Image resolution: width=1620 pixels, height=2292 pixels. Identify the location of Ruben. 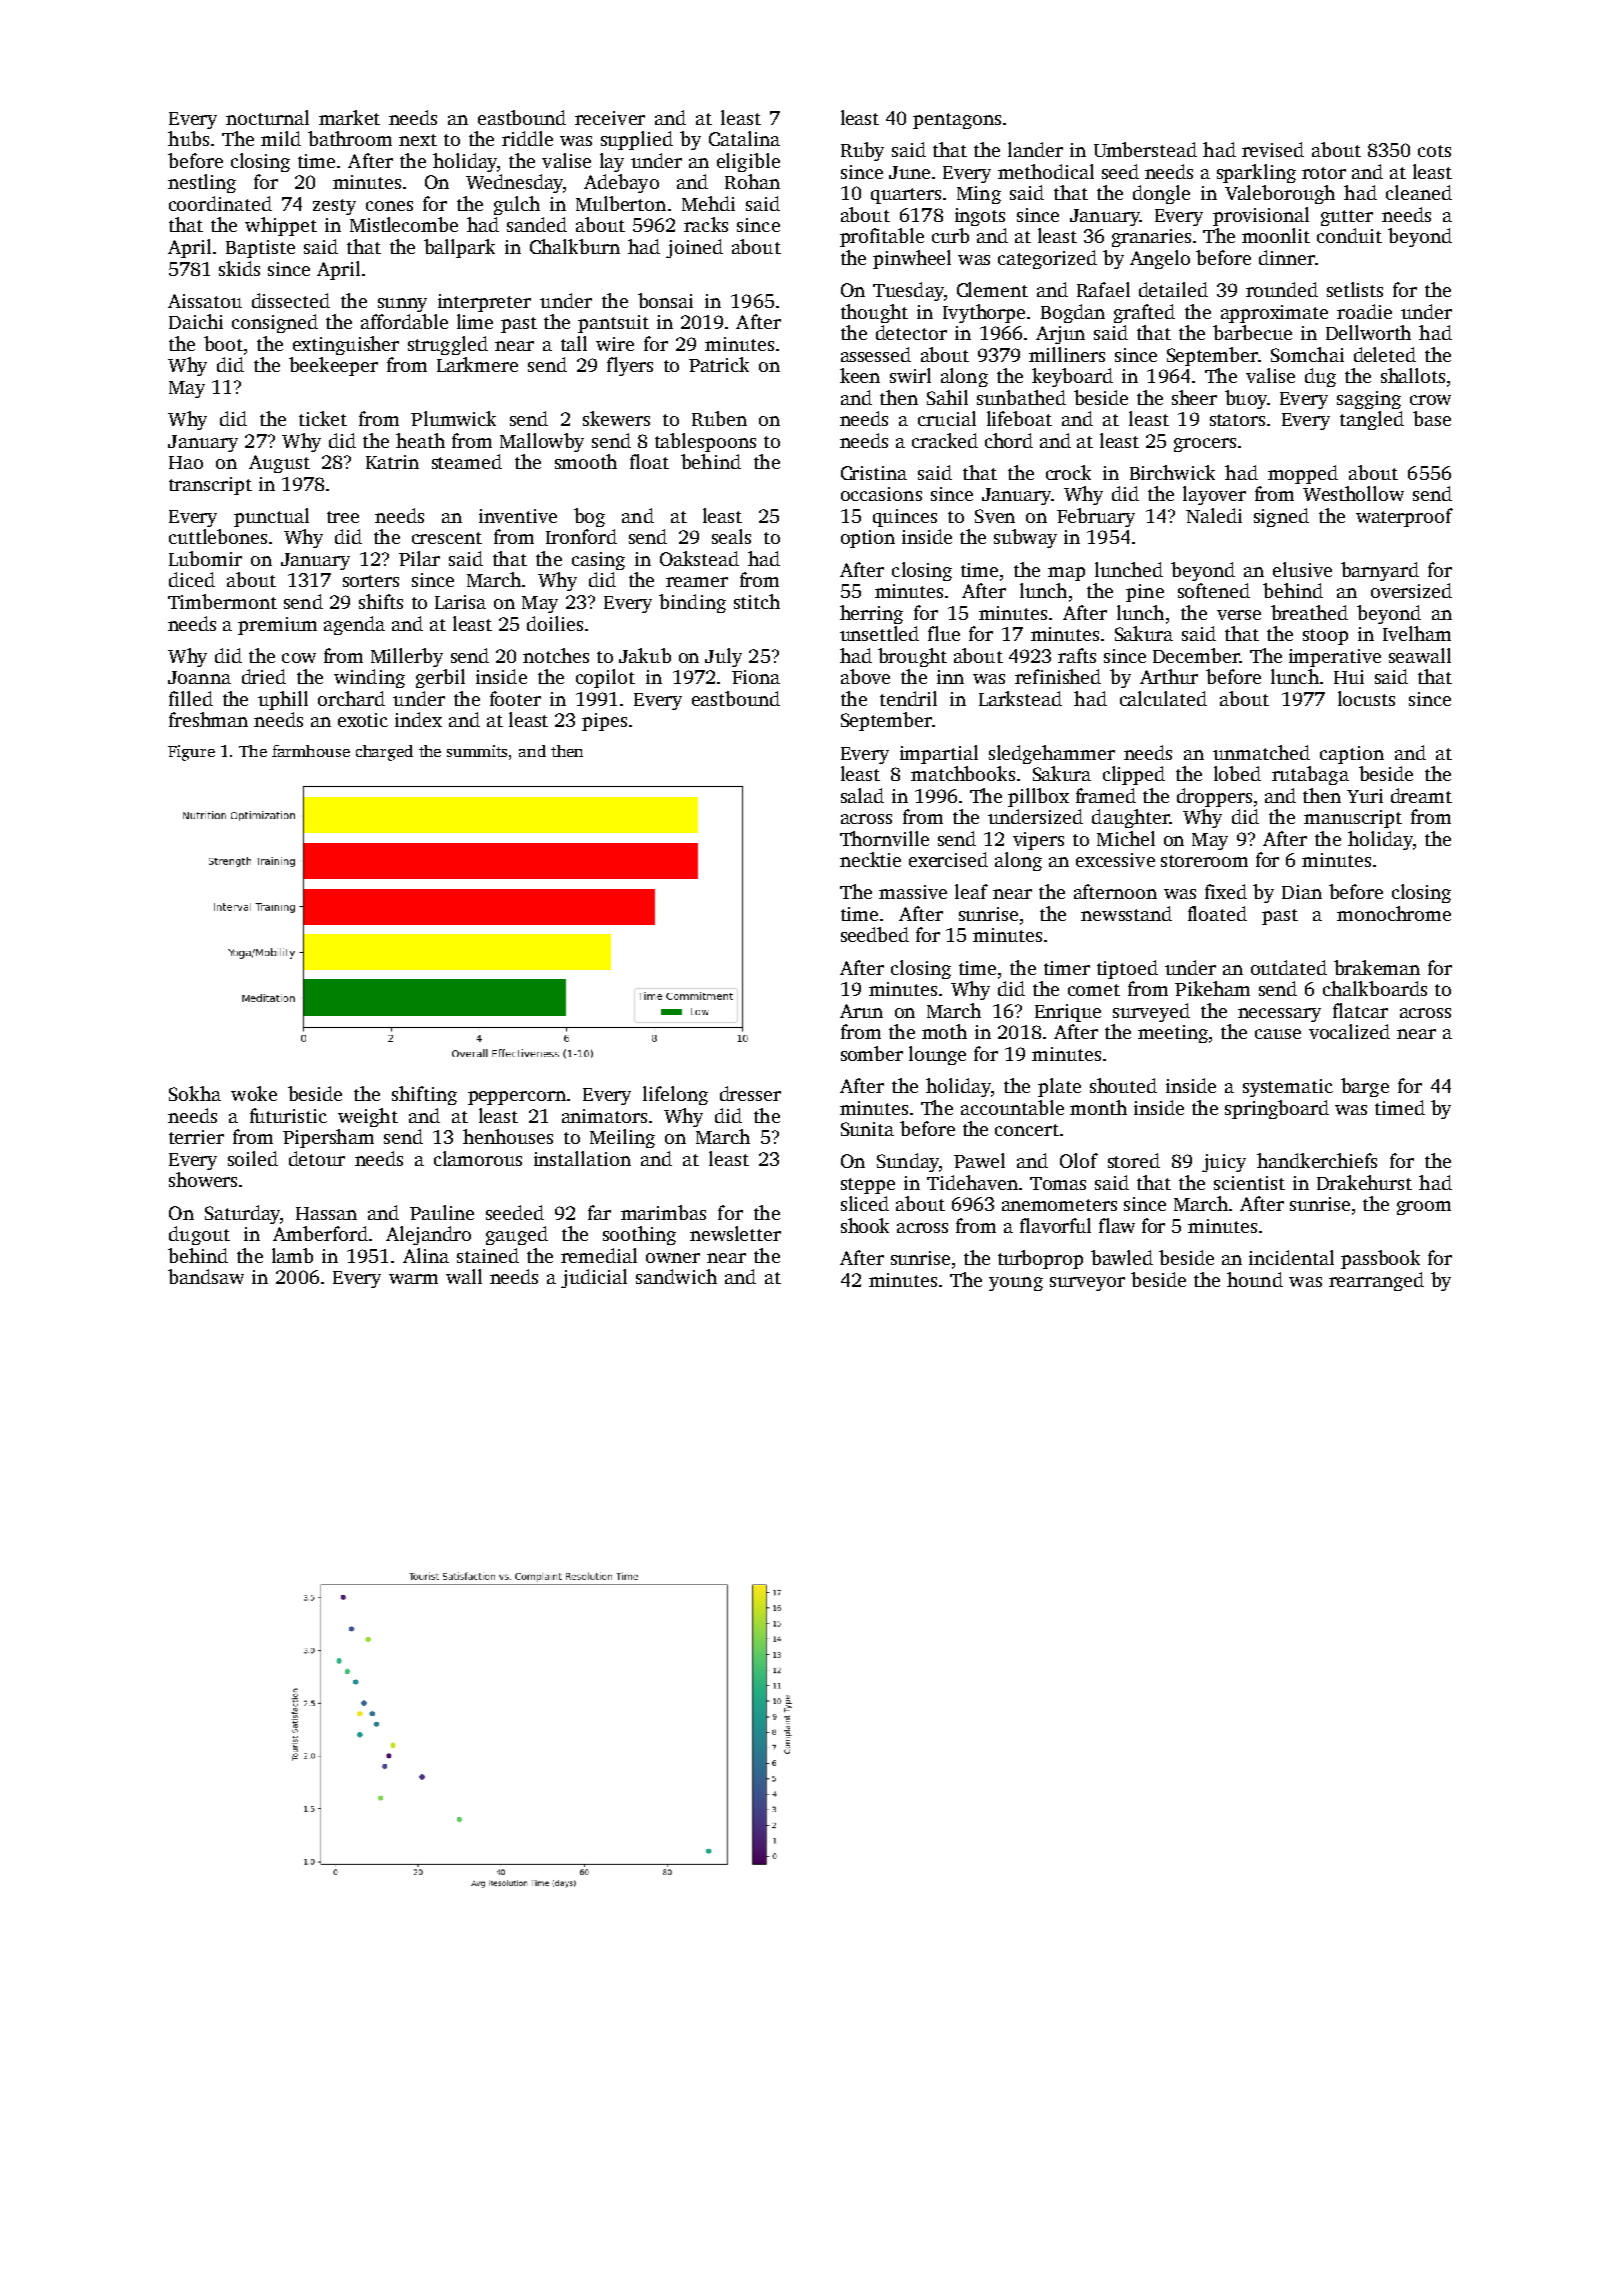
(719, 418).
